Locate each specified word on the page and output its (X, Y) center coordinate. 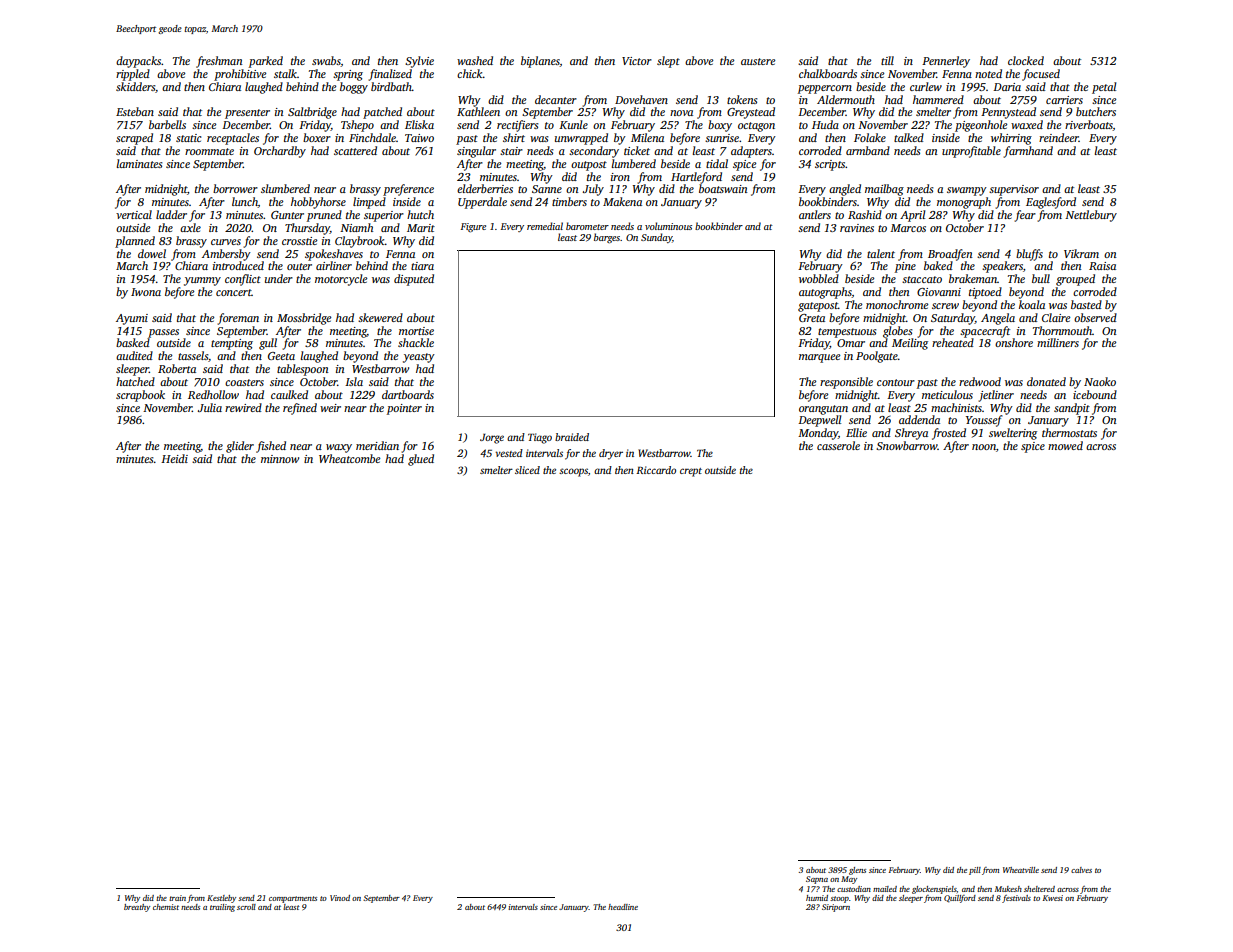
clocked (1026, 60)
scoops (573, 472)
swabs (326, 61)
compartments (293, 899)
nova (681, 113)
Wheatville (1021, 870)
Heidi (174, 458)
